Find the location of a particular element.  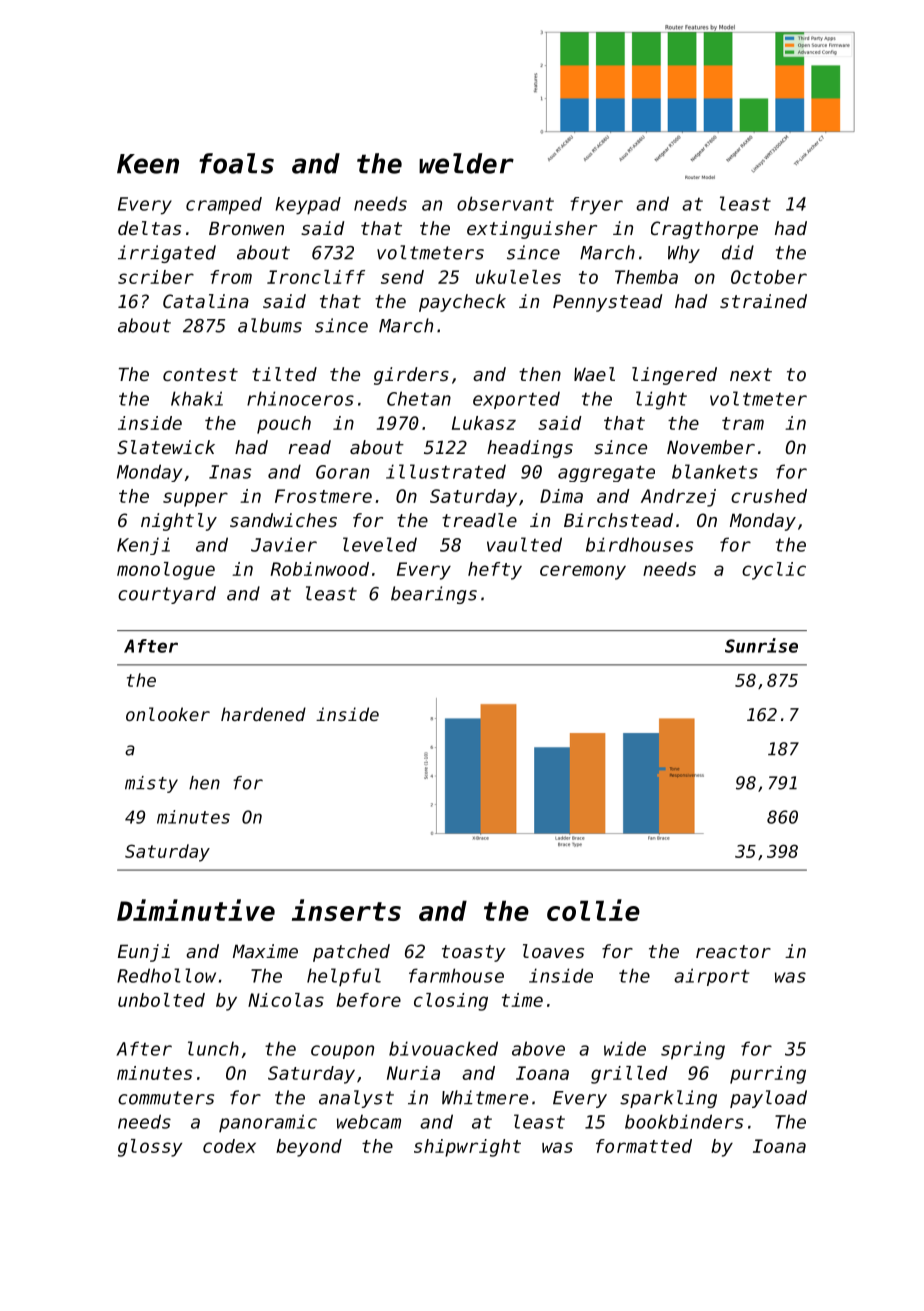

collie is located at coordinates (593, 910).
